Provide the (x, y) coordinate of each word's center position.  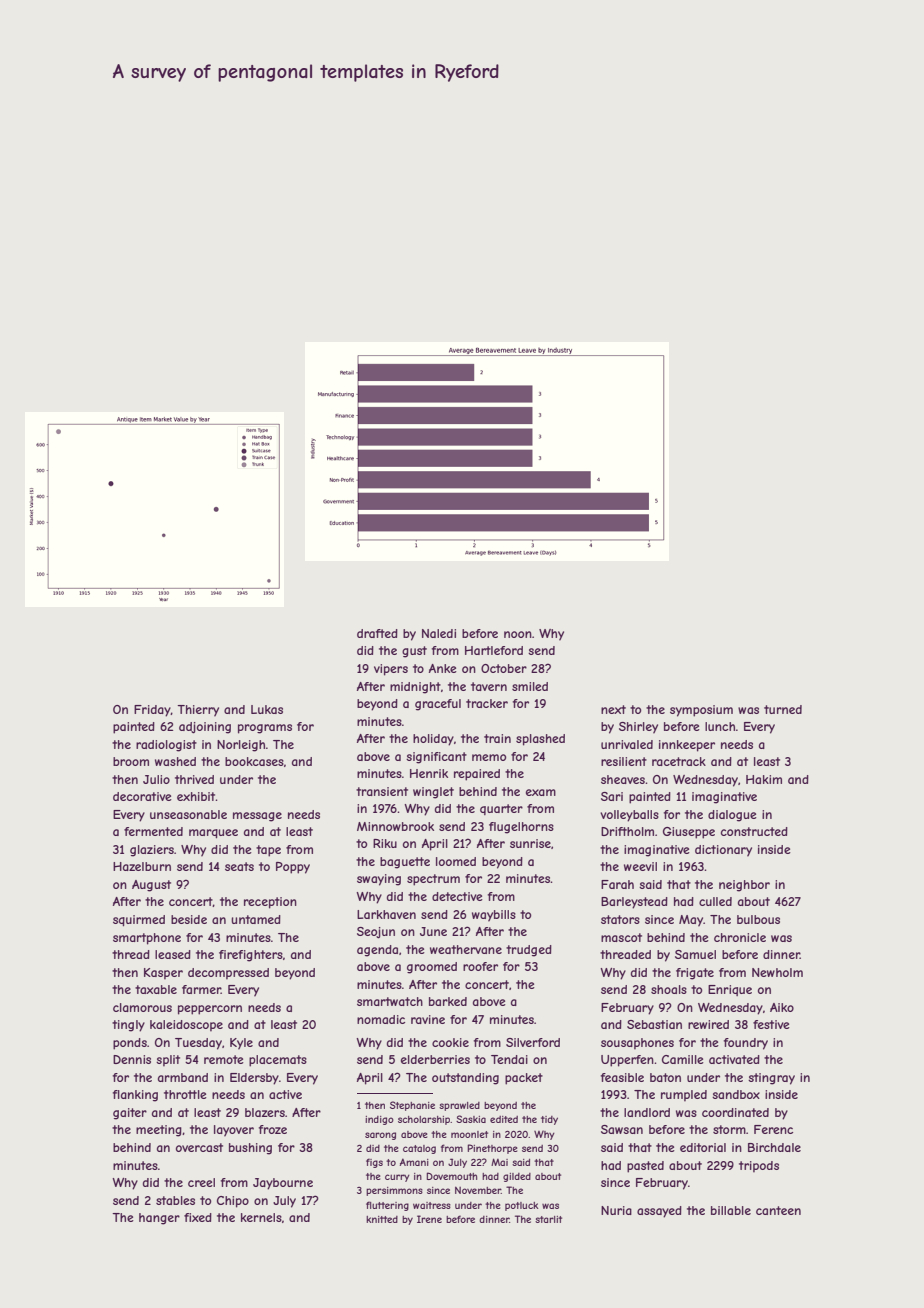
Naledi (439, 633)
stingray (771, 1079)
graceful (438, 705)
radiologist (166, 746)
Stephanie (412, 1106)
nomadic (381, 1019)
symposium (701, 711)
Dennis (132, 1059)
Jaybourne (283, 1184)
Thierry (198, 711)
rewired (708, 1024)
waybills (494, 916)
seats (239, 866)
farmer (201, 989)
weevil (640, 866)
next (613, 709)
